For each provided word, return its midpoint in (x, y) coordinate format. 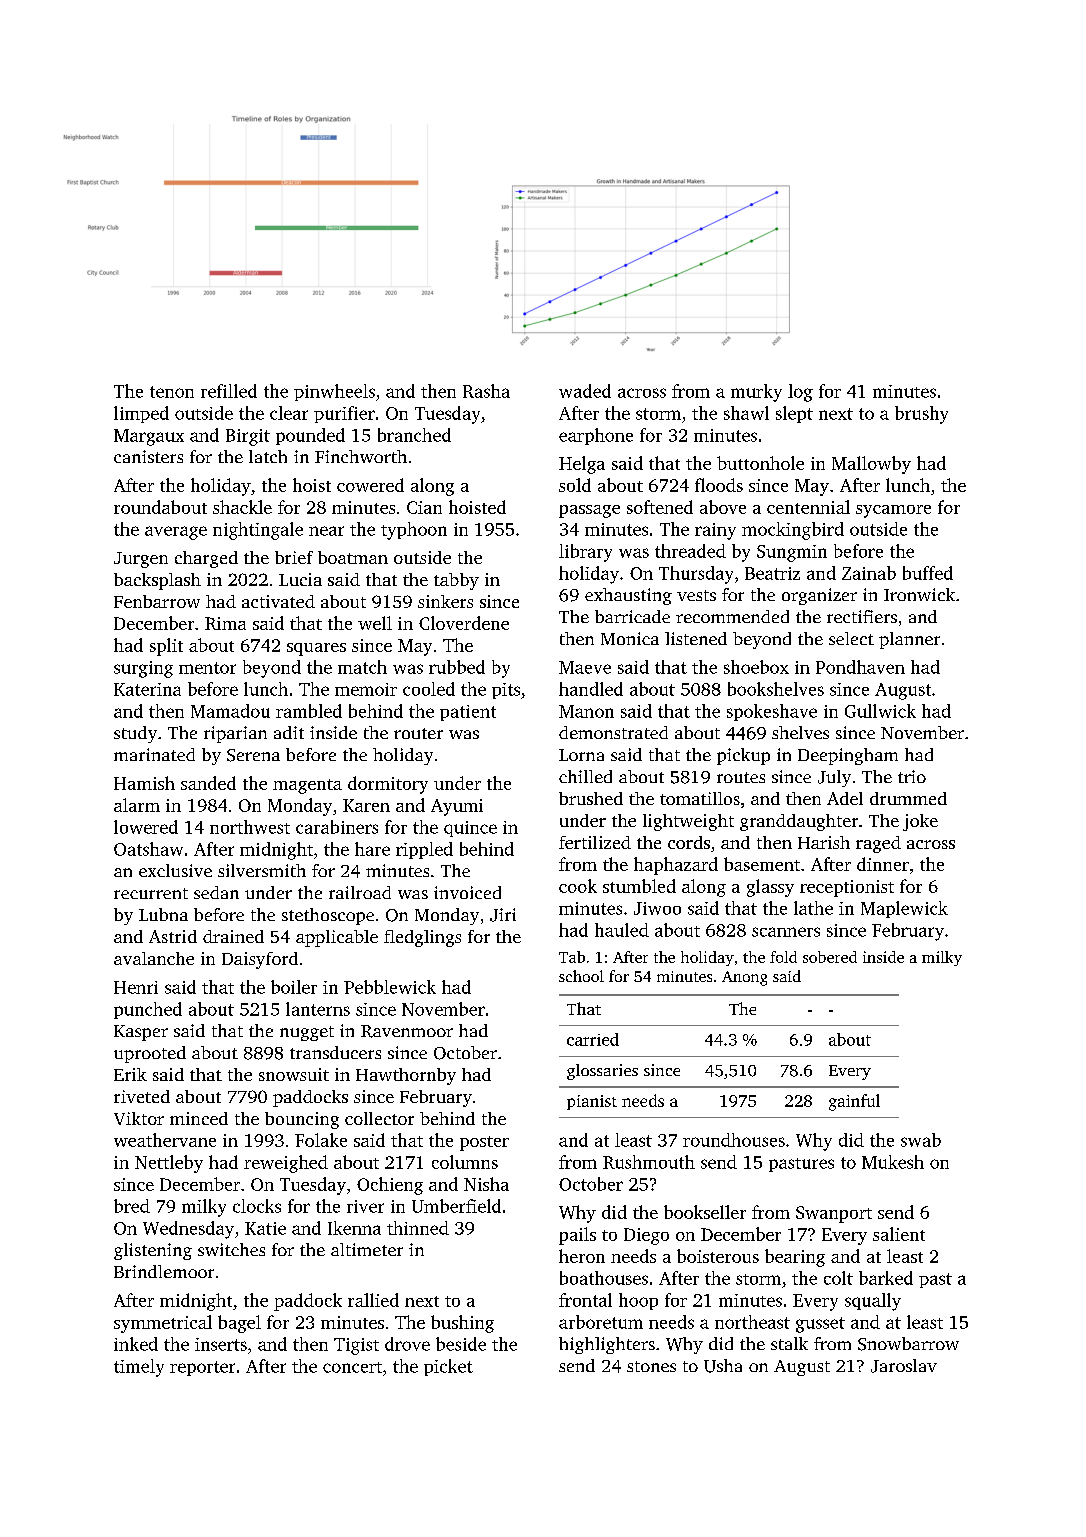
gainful (854, 1102)
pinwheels (334, 392)
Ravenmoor (407, 1031)
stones (651, 1366)
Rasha (486, 391)
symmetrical (163, 1324)
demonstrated (613, 732)
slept (794, 414)
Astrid (173, 936)
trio (912, 776)
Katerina (147, 689)
